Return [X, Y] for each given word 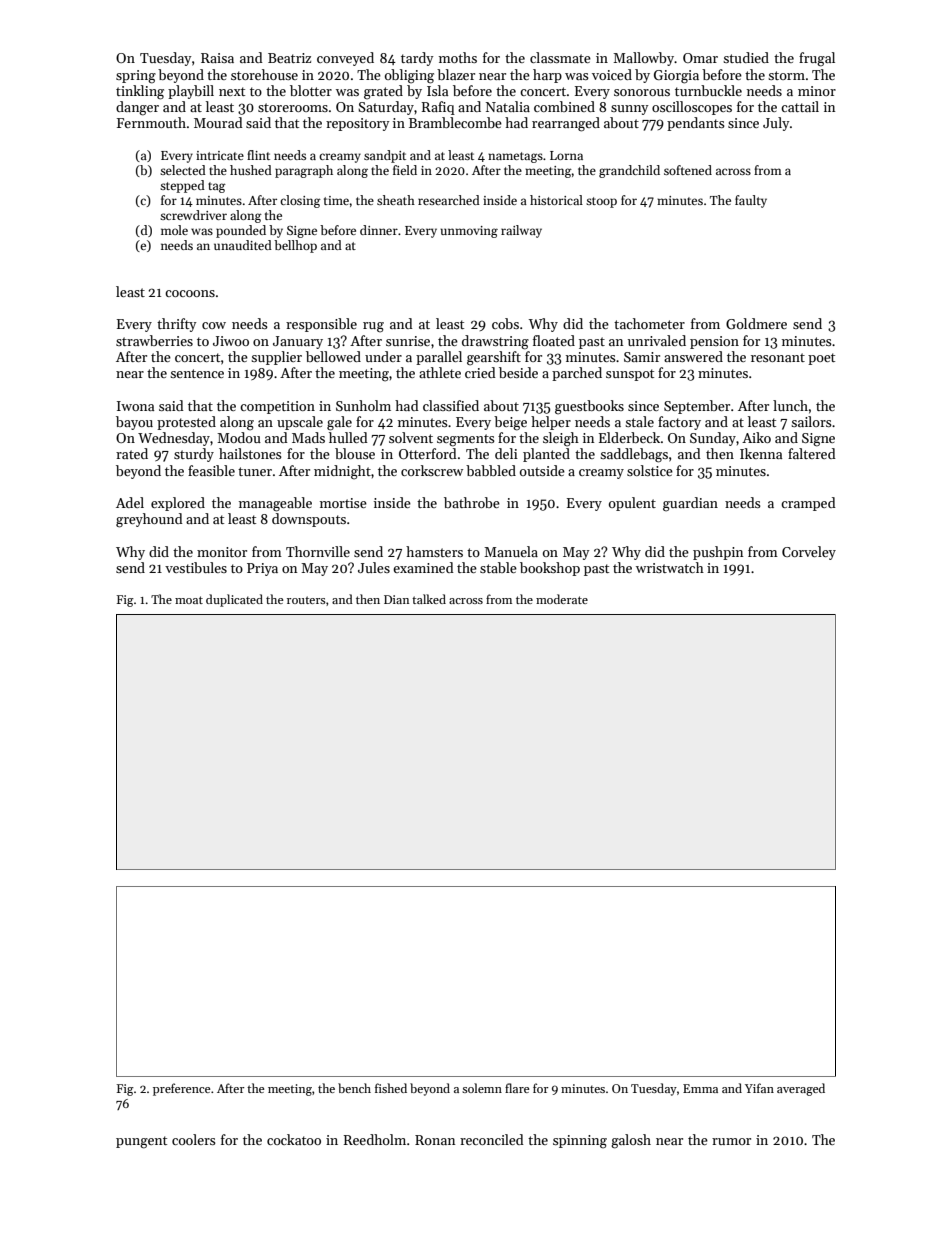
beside [518, 372]
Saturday [386, 108]
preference [181, 1089]
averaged [801, 1089]
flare [517, 1088]
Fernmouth [151, 122]
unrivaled [657, 340]
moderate [562, 599]
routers [306, 600]
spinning [580, 1142]
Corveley [809, 553]
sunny [630, 110]
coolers [194, 1139]
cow [214, 325]
